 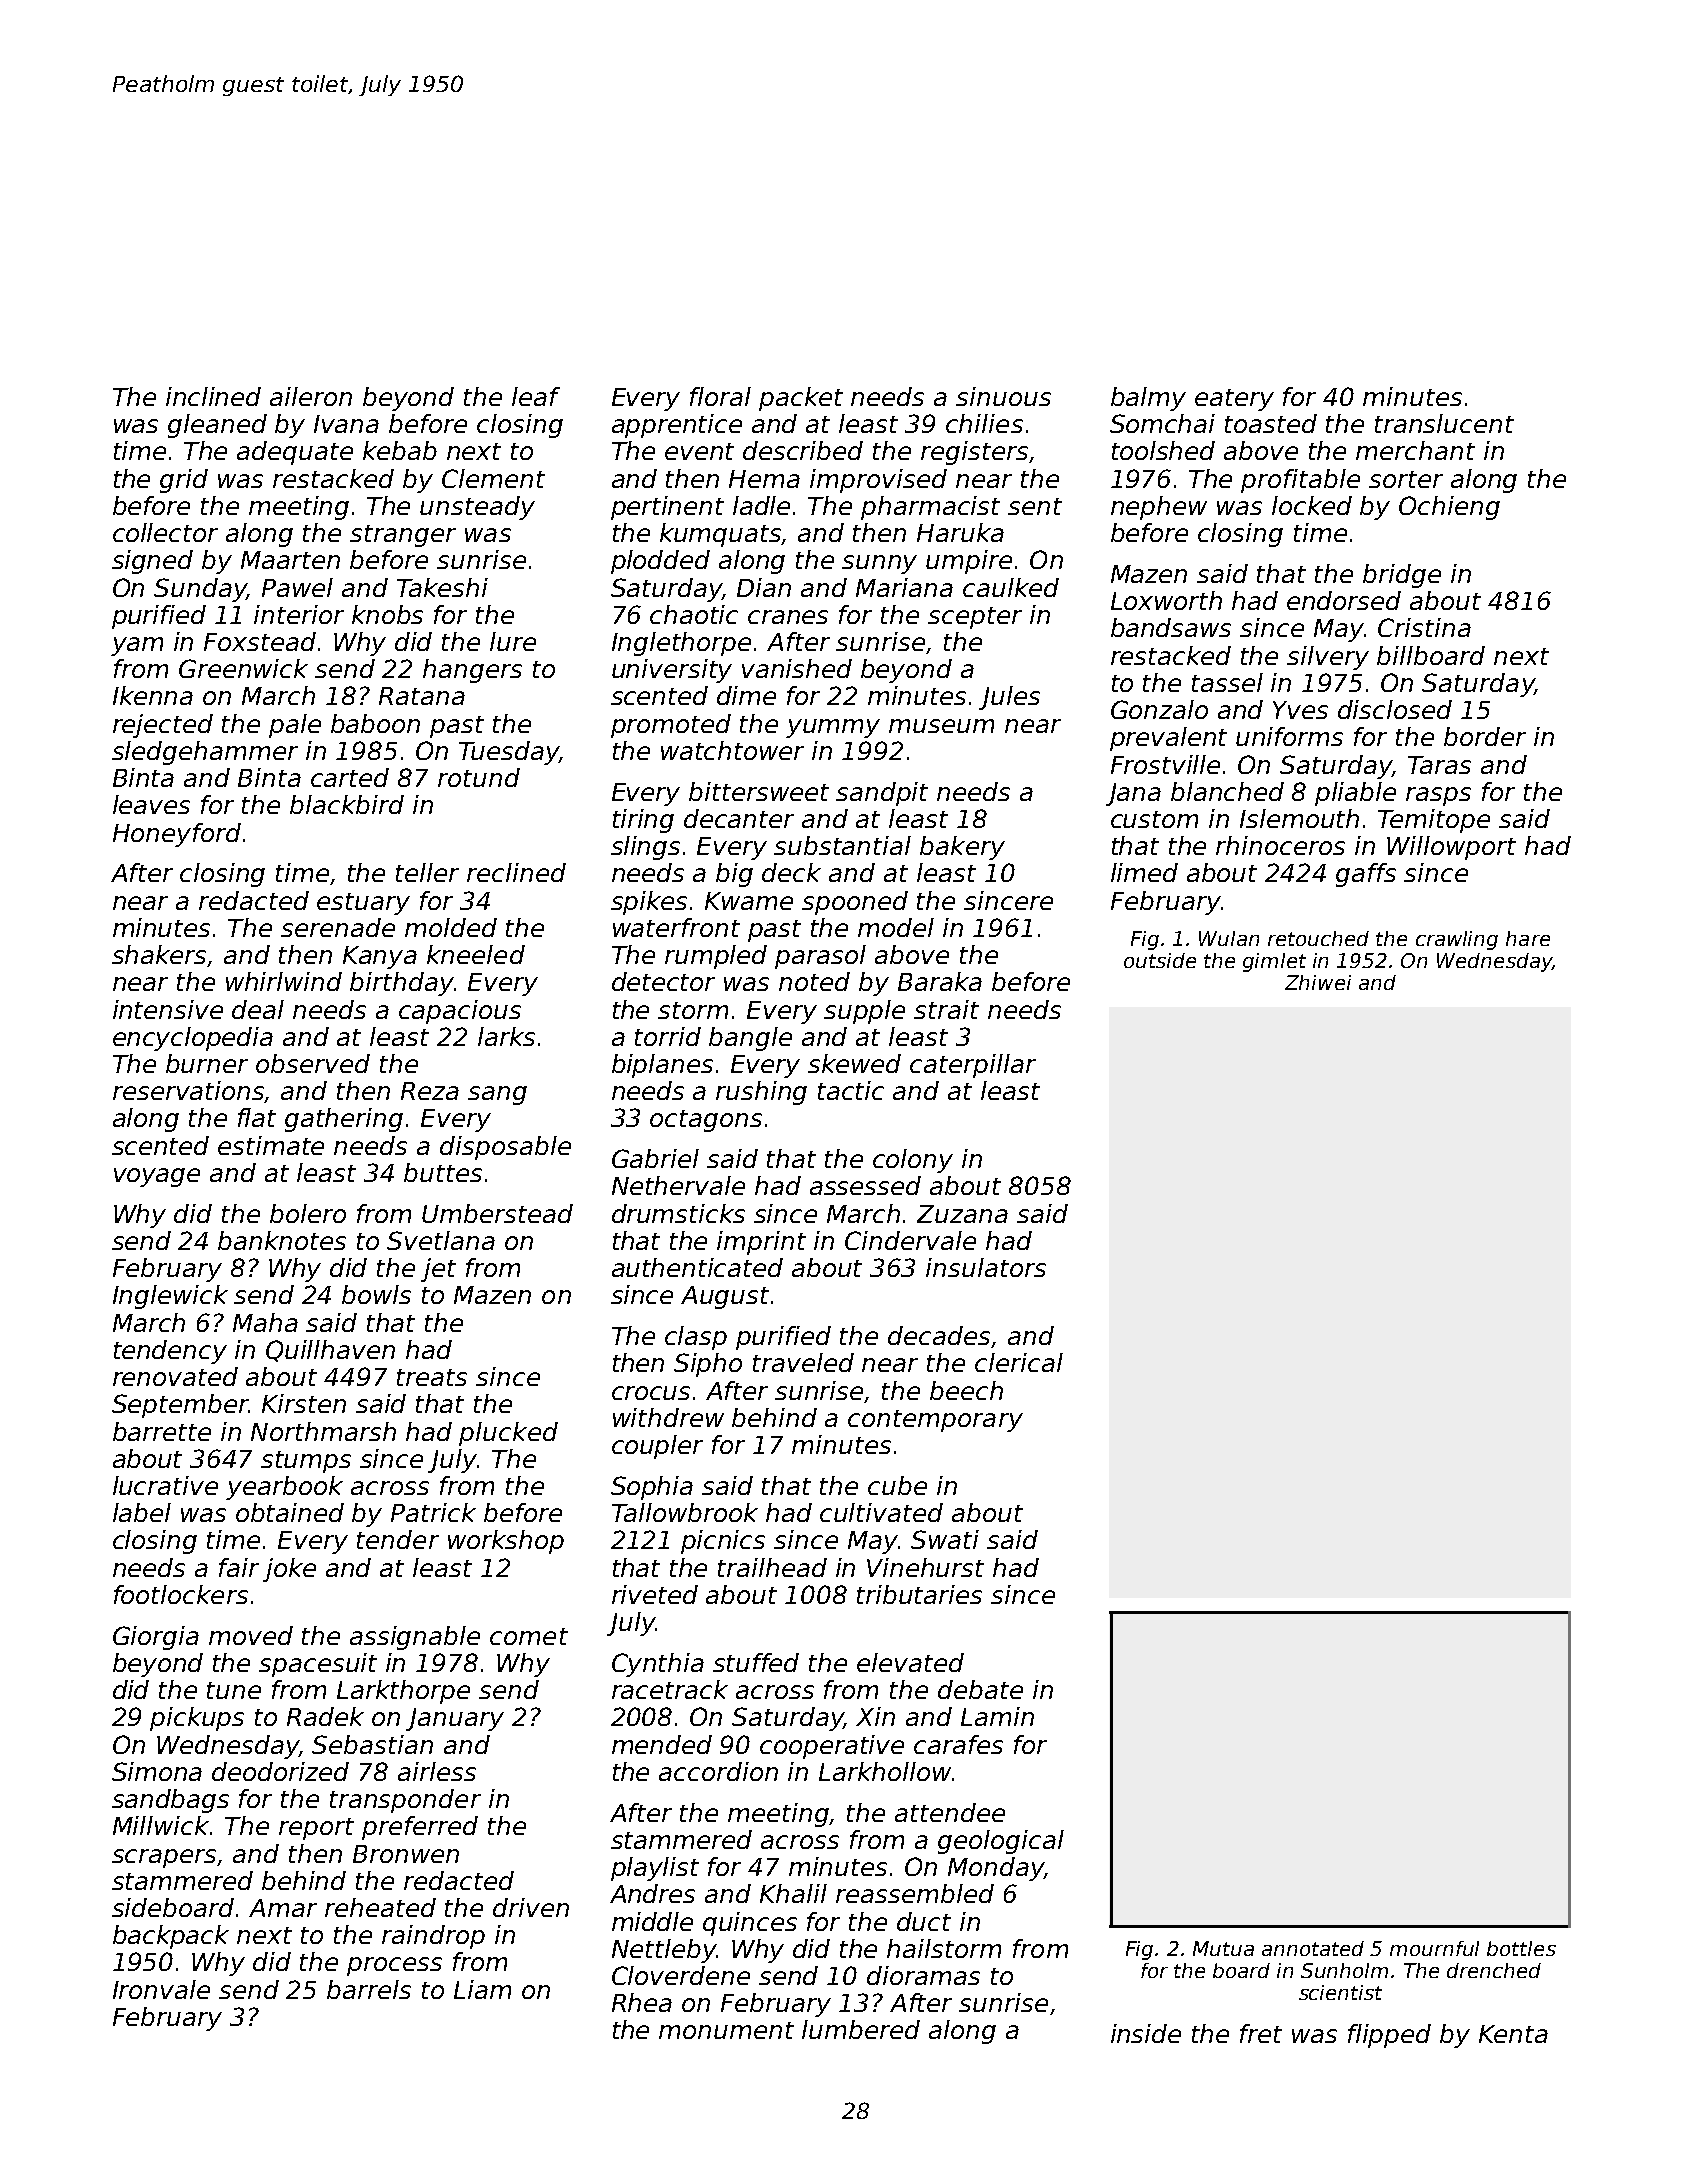 What do you see at coordinates (161, 1989) in the screenshot?
I see `Ironvale` at bounding box center [161, 1989].
